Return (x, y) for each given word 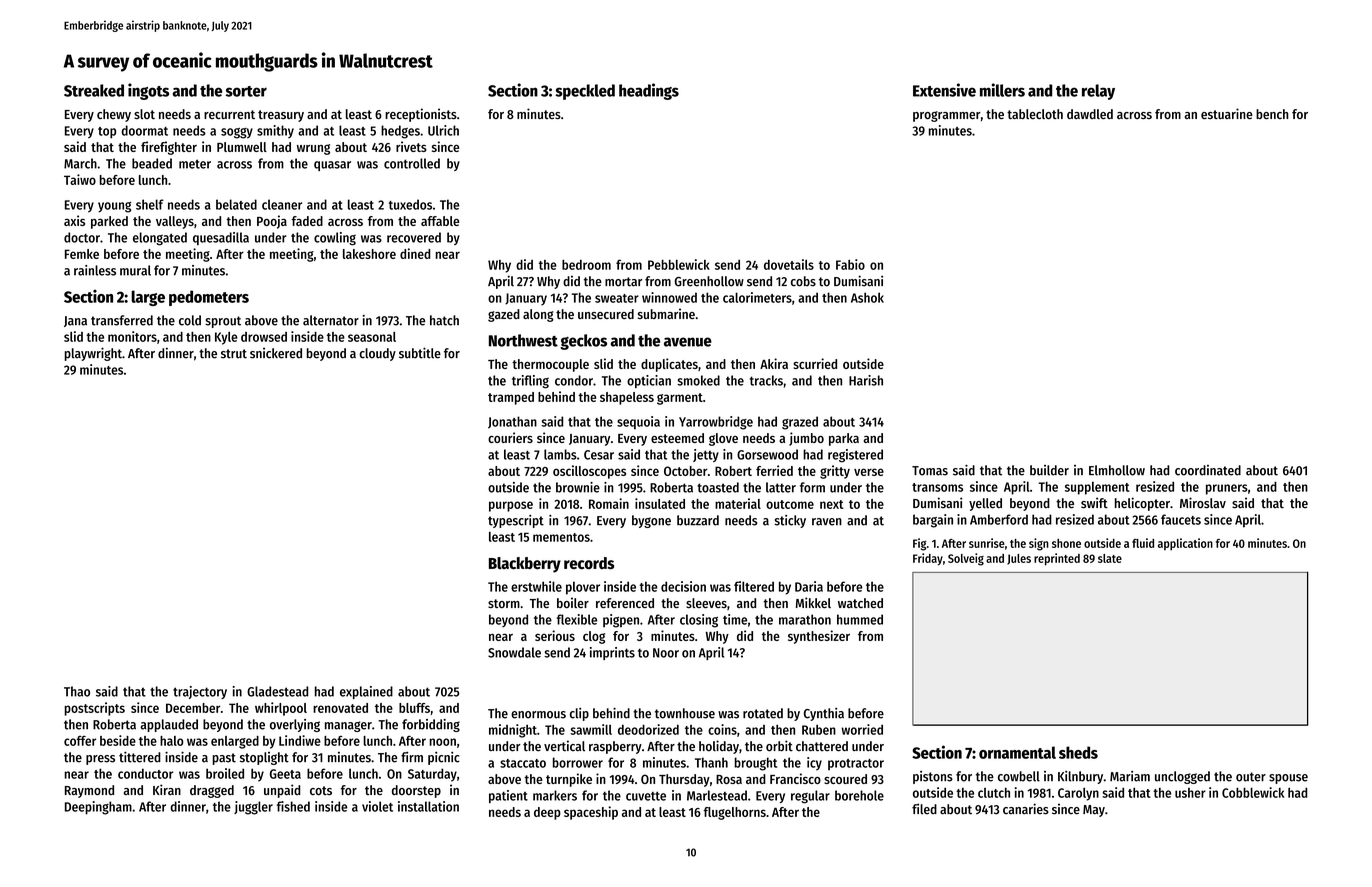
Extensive (944, 90)
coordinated (1208, 470)
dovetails (789, 264)
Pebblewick (679, 264)
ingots (148, 91)
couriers (510, 437)
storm (504, 603)
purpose (511, 506)
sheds (1078, 752)
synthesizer (819, 637)
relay (1098, 92)
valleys (175, 222)
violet (377, 806)
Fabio (850, 264)
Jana (75, 321)
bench (1272, 114)
